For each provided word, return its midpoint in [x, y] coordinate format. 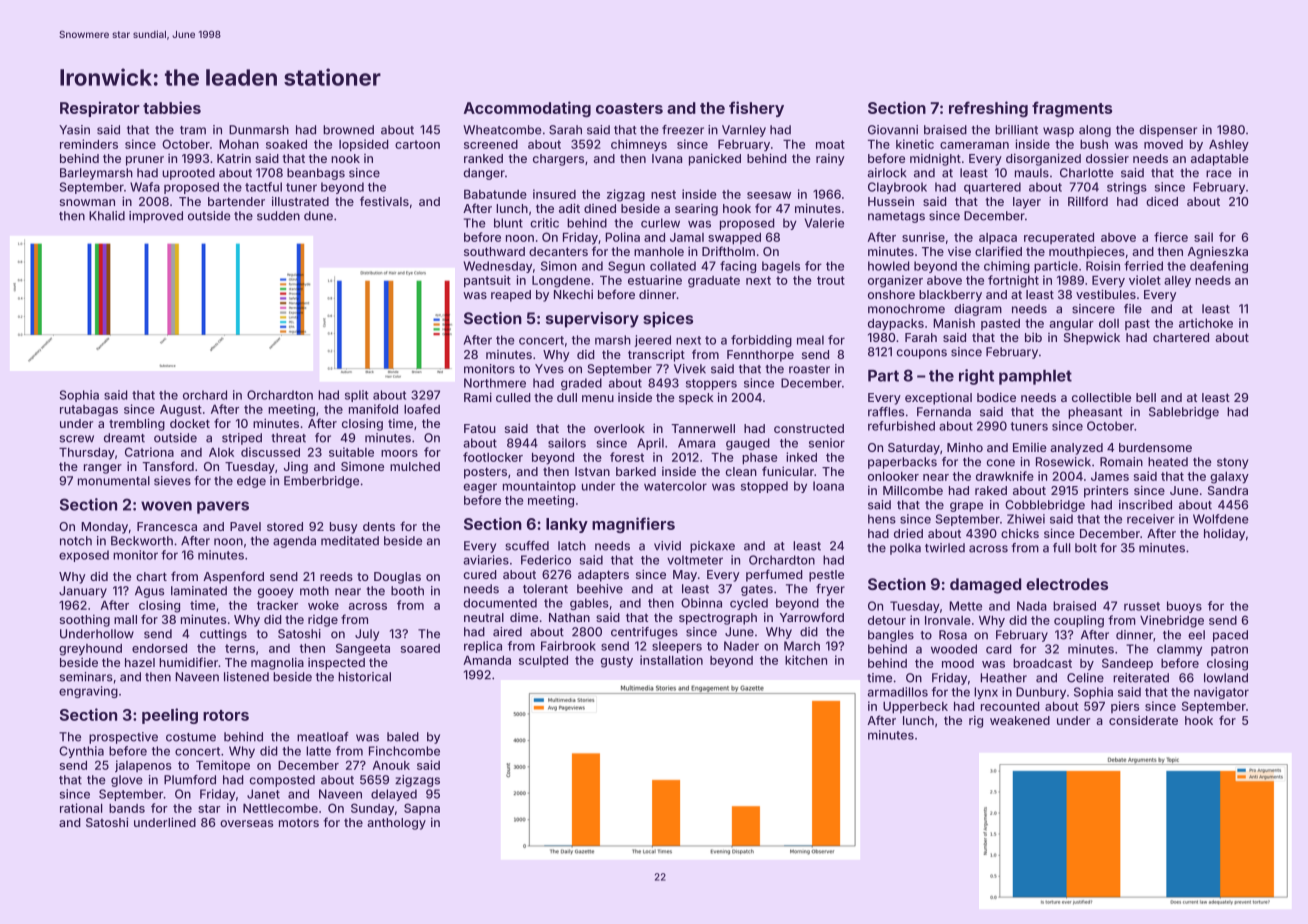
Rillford [1088, 201]
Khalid [107, 216]
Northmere [495, 383]
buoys [1184, 607]
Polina [622, 237]
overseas [246, 823]
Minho [965, 447]
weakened [1020, 720]
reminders [89, 144]
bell [1146, 397]
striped [242, 439]
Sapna [422, 809]
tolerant [545, 589]
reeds [336, 576]
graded [581, 384]
